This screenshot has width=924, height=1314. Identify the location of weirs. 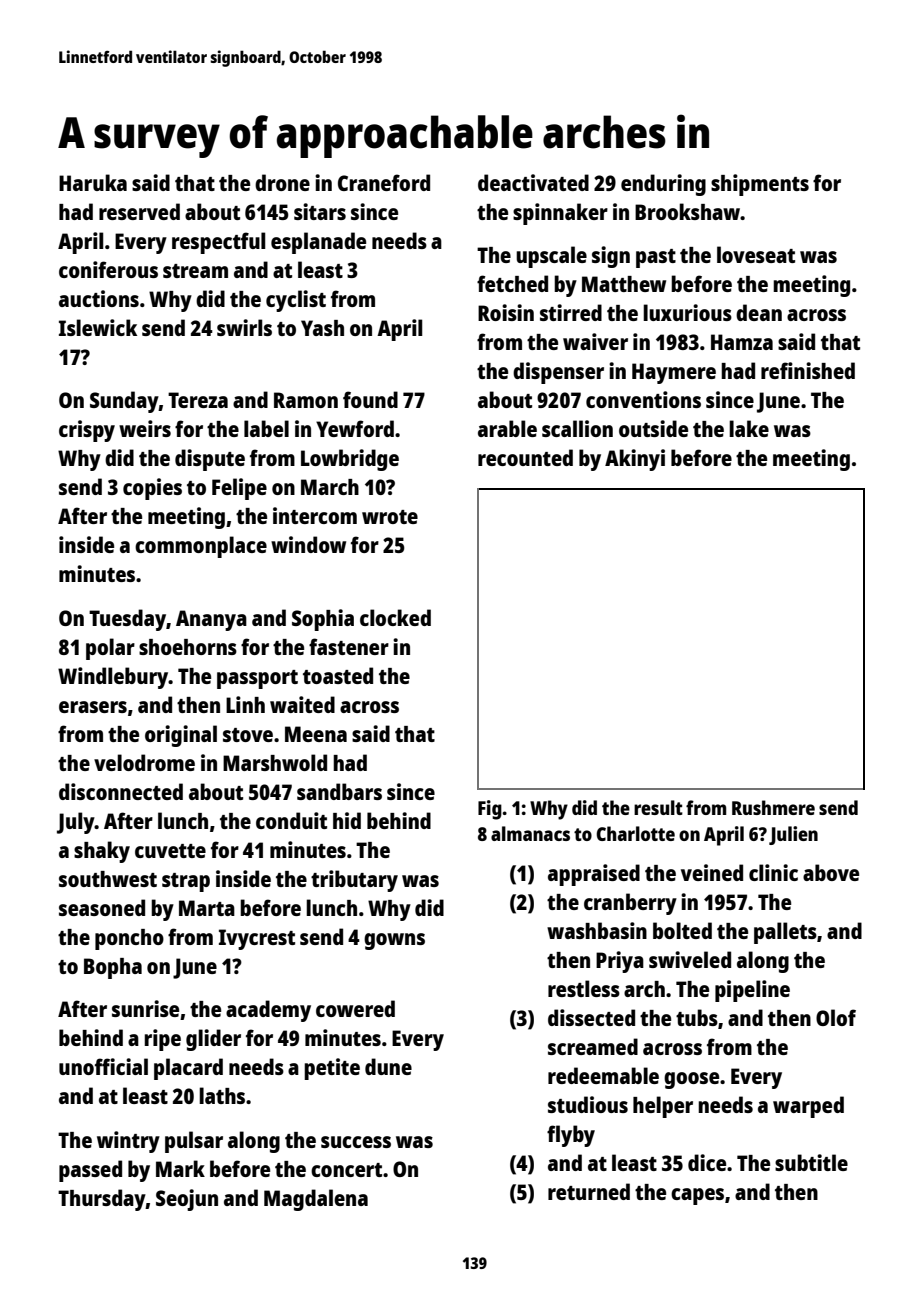
(145, 428).
